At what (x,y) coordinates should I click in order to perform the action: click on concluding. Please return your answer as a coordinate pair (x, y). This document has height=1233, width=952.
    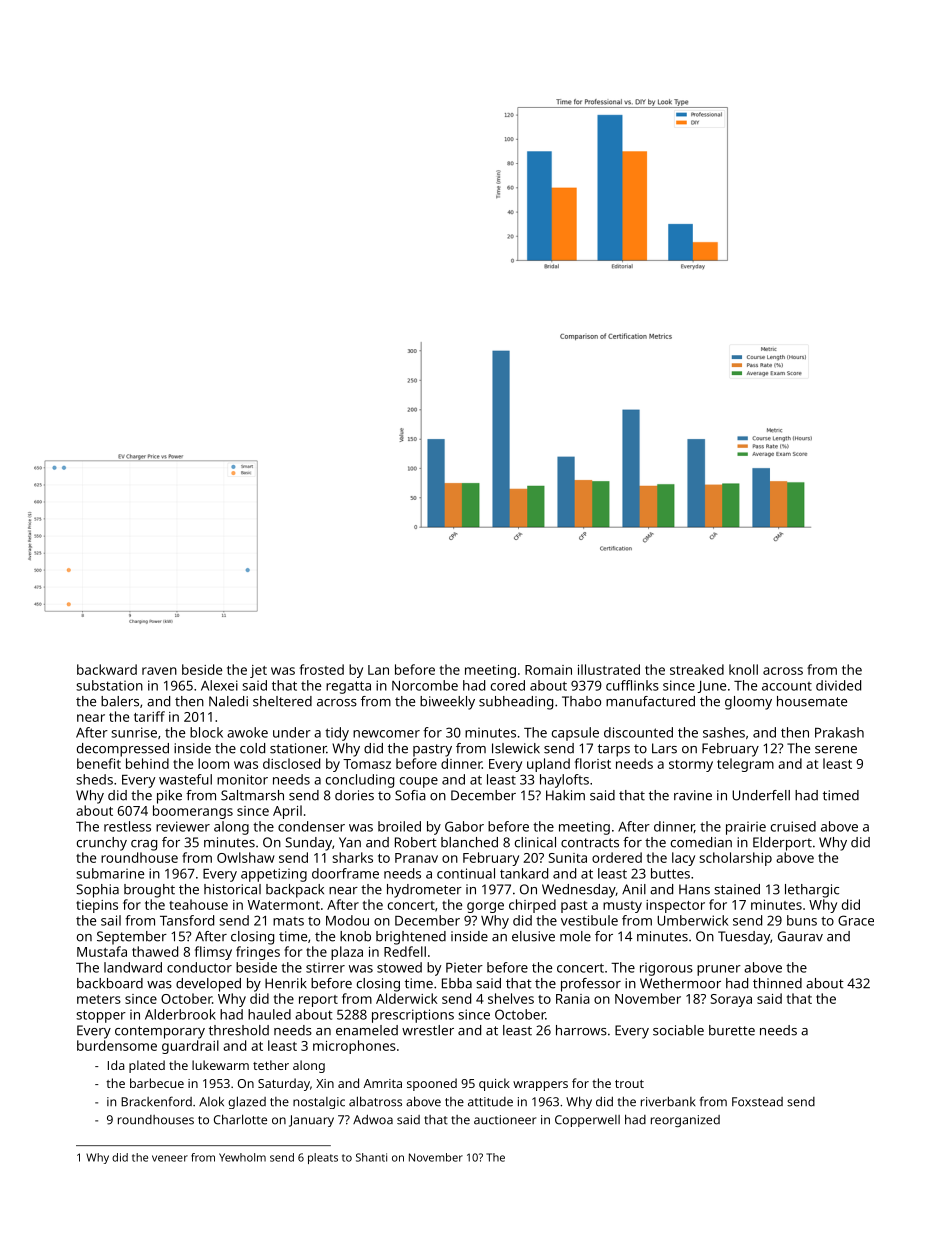
    Looking at the image, I should click on (360, 781).
